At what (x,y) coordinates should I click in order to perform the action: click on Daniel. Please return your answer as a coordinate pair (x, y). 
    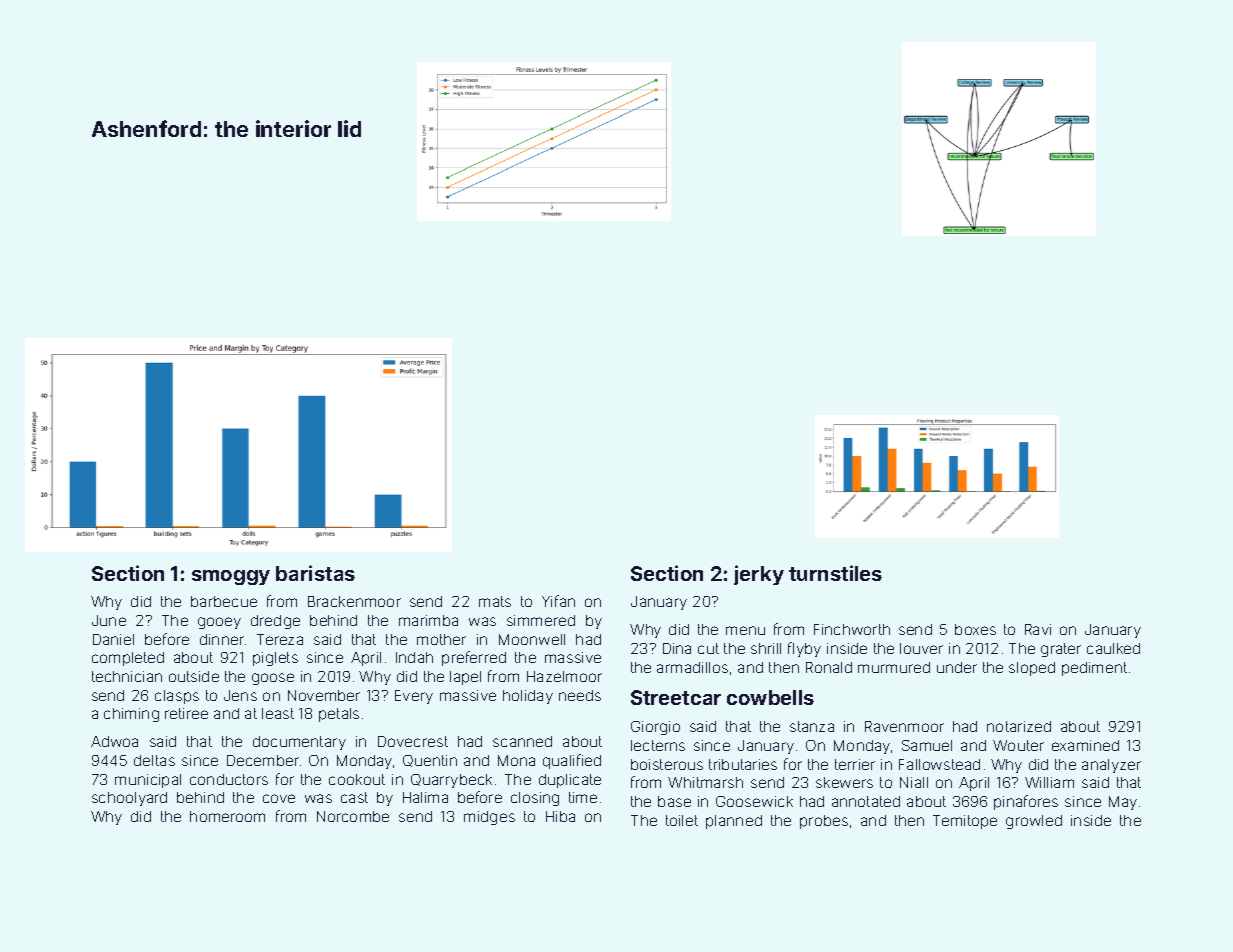
    Looking at the image, I should click on (113, 639).
